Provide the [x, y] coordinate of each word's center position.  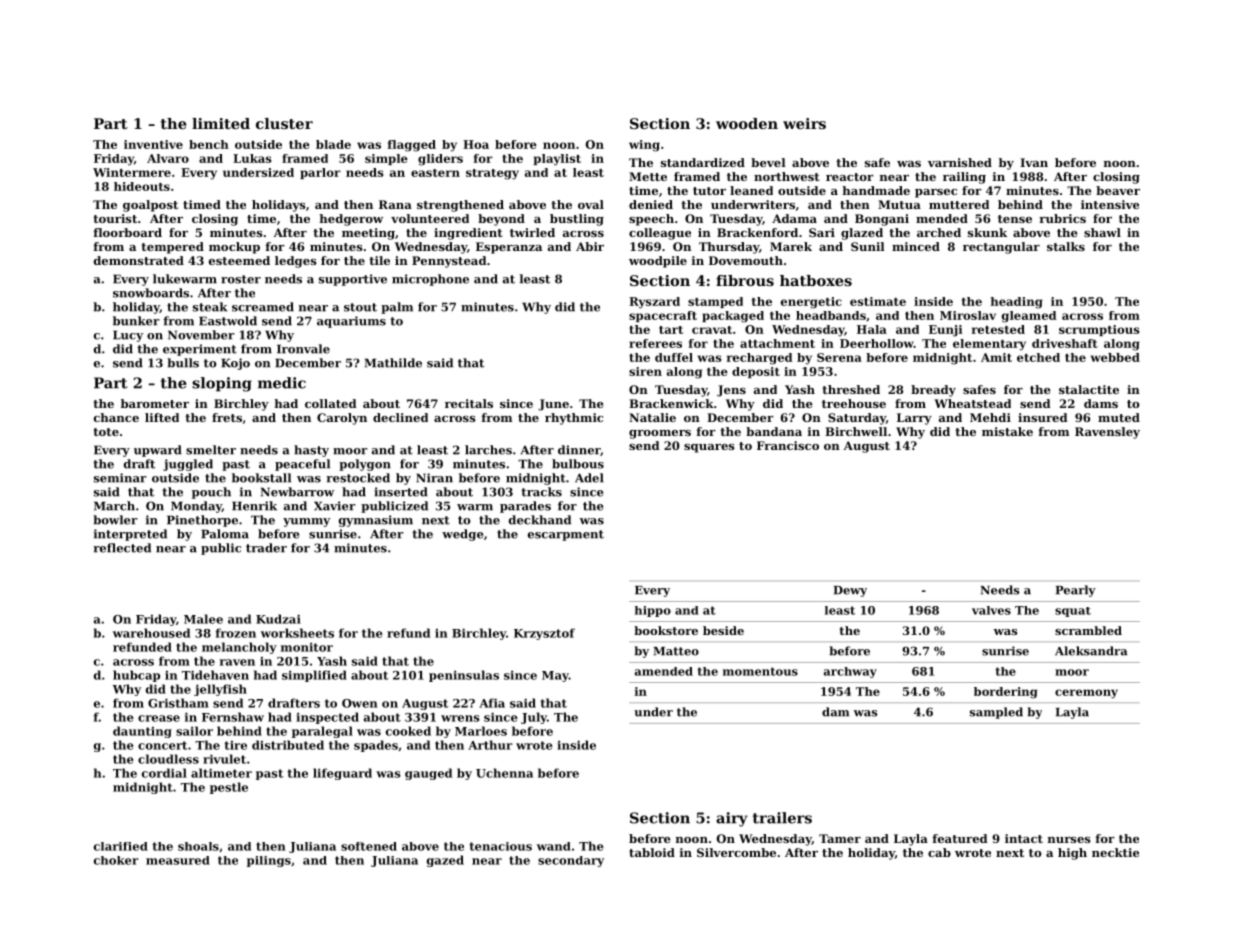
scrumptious [1099, 330]
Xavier [334, 506]
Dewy [850, 591]
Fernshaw [233, 717]
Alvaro [168, 158]
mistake [1007, 431]
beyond [501, 220]
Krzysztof [544, 634]
